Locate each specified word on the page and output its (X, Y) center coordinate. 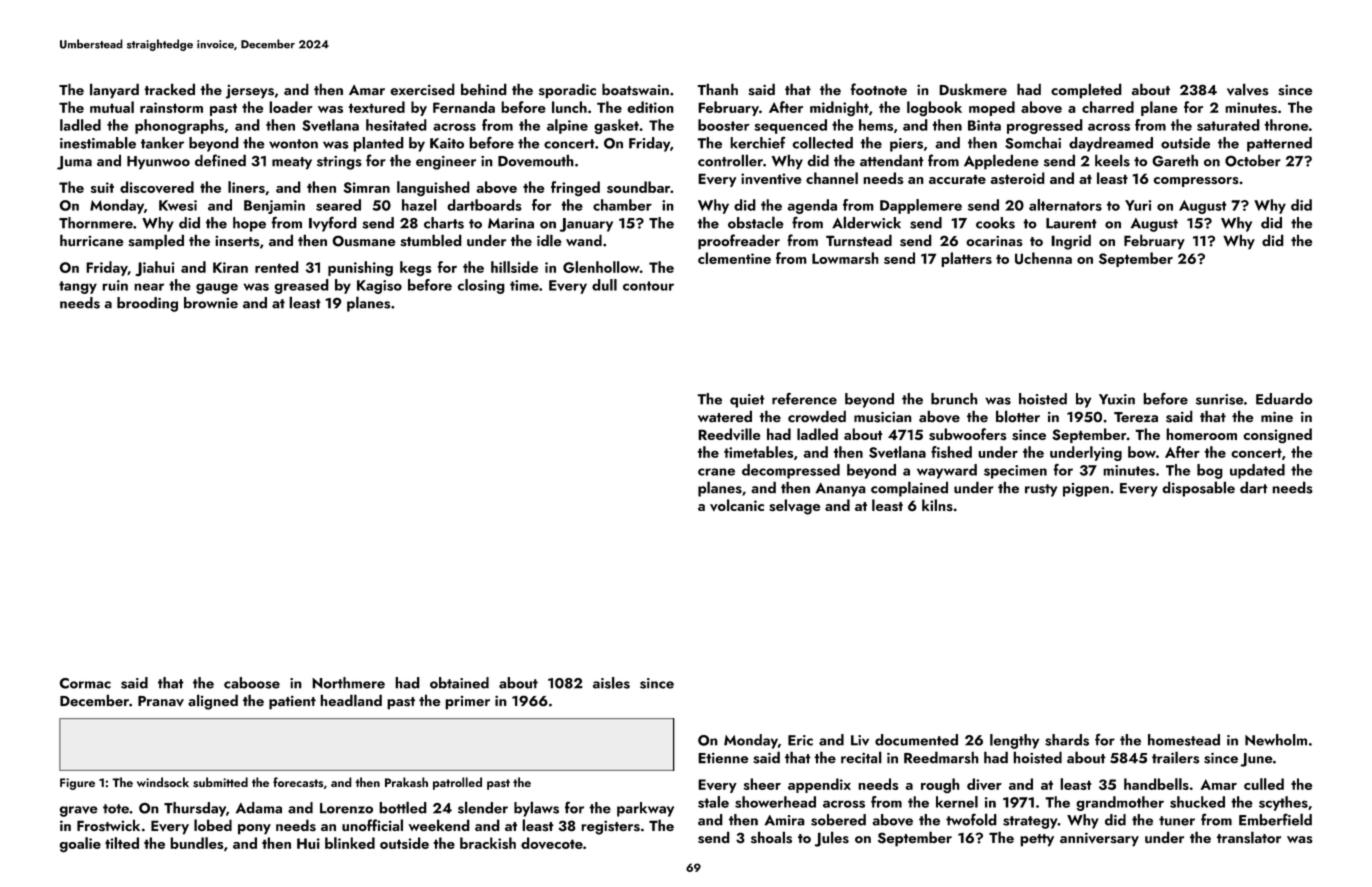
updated (1257, 471)
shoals (771, 837)
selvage (794, 507)
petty (1037, 840)
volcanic (737, 505)
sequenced (790, 126)
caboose (252, 683)
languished (433, 188)
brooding (147, 304)
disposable (1198, 489)
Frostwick (108, 826)
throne (1286, 125)
